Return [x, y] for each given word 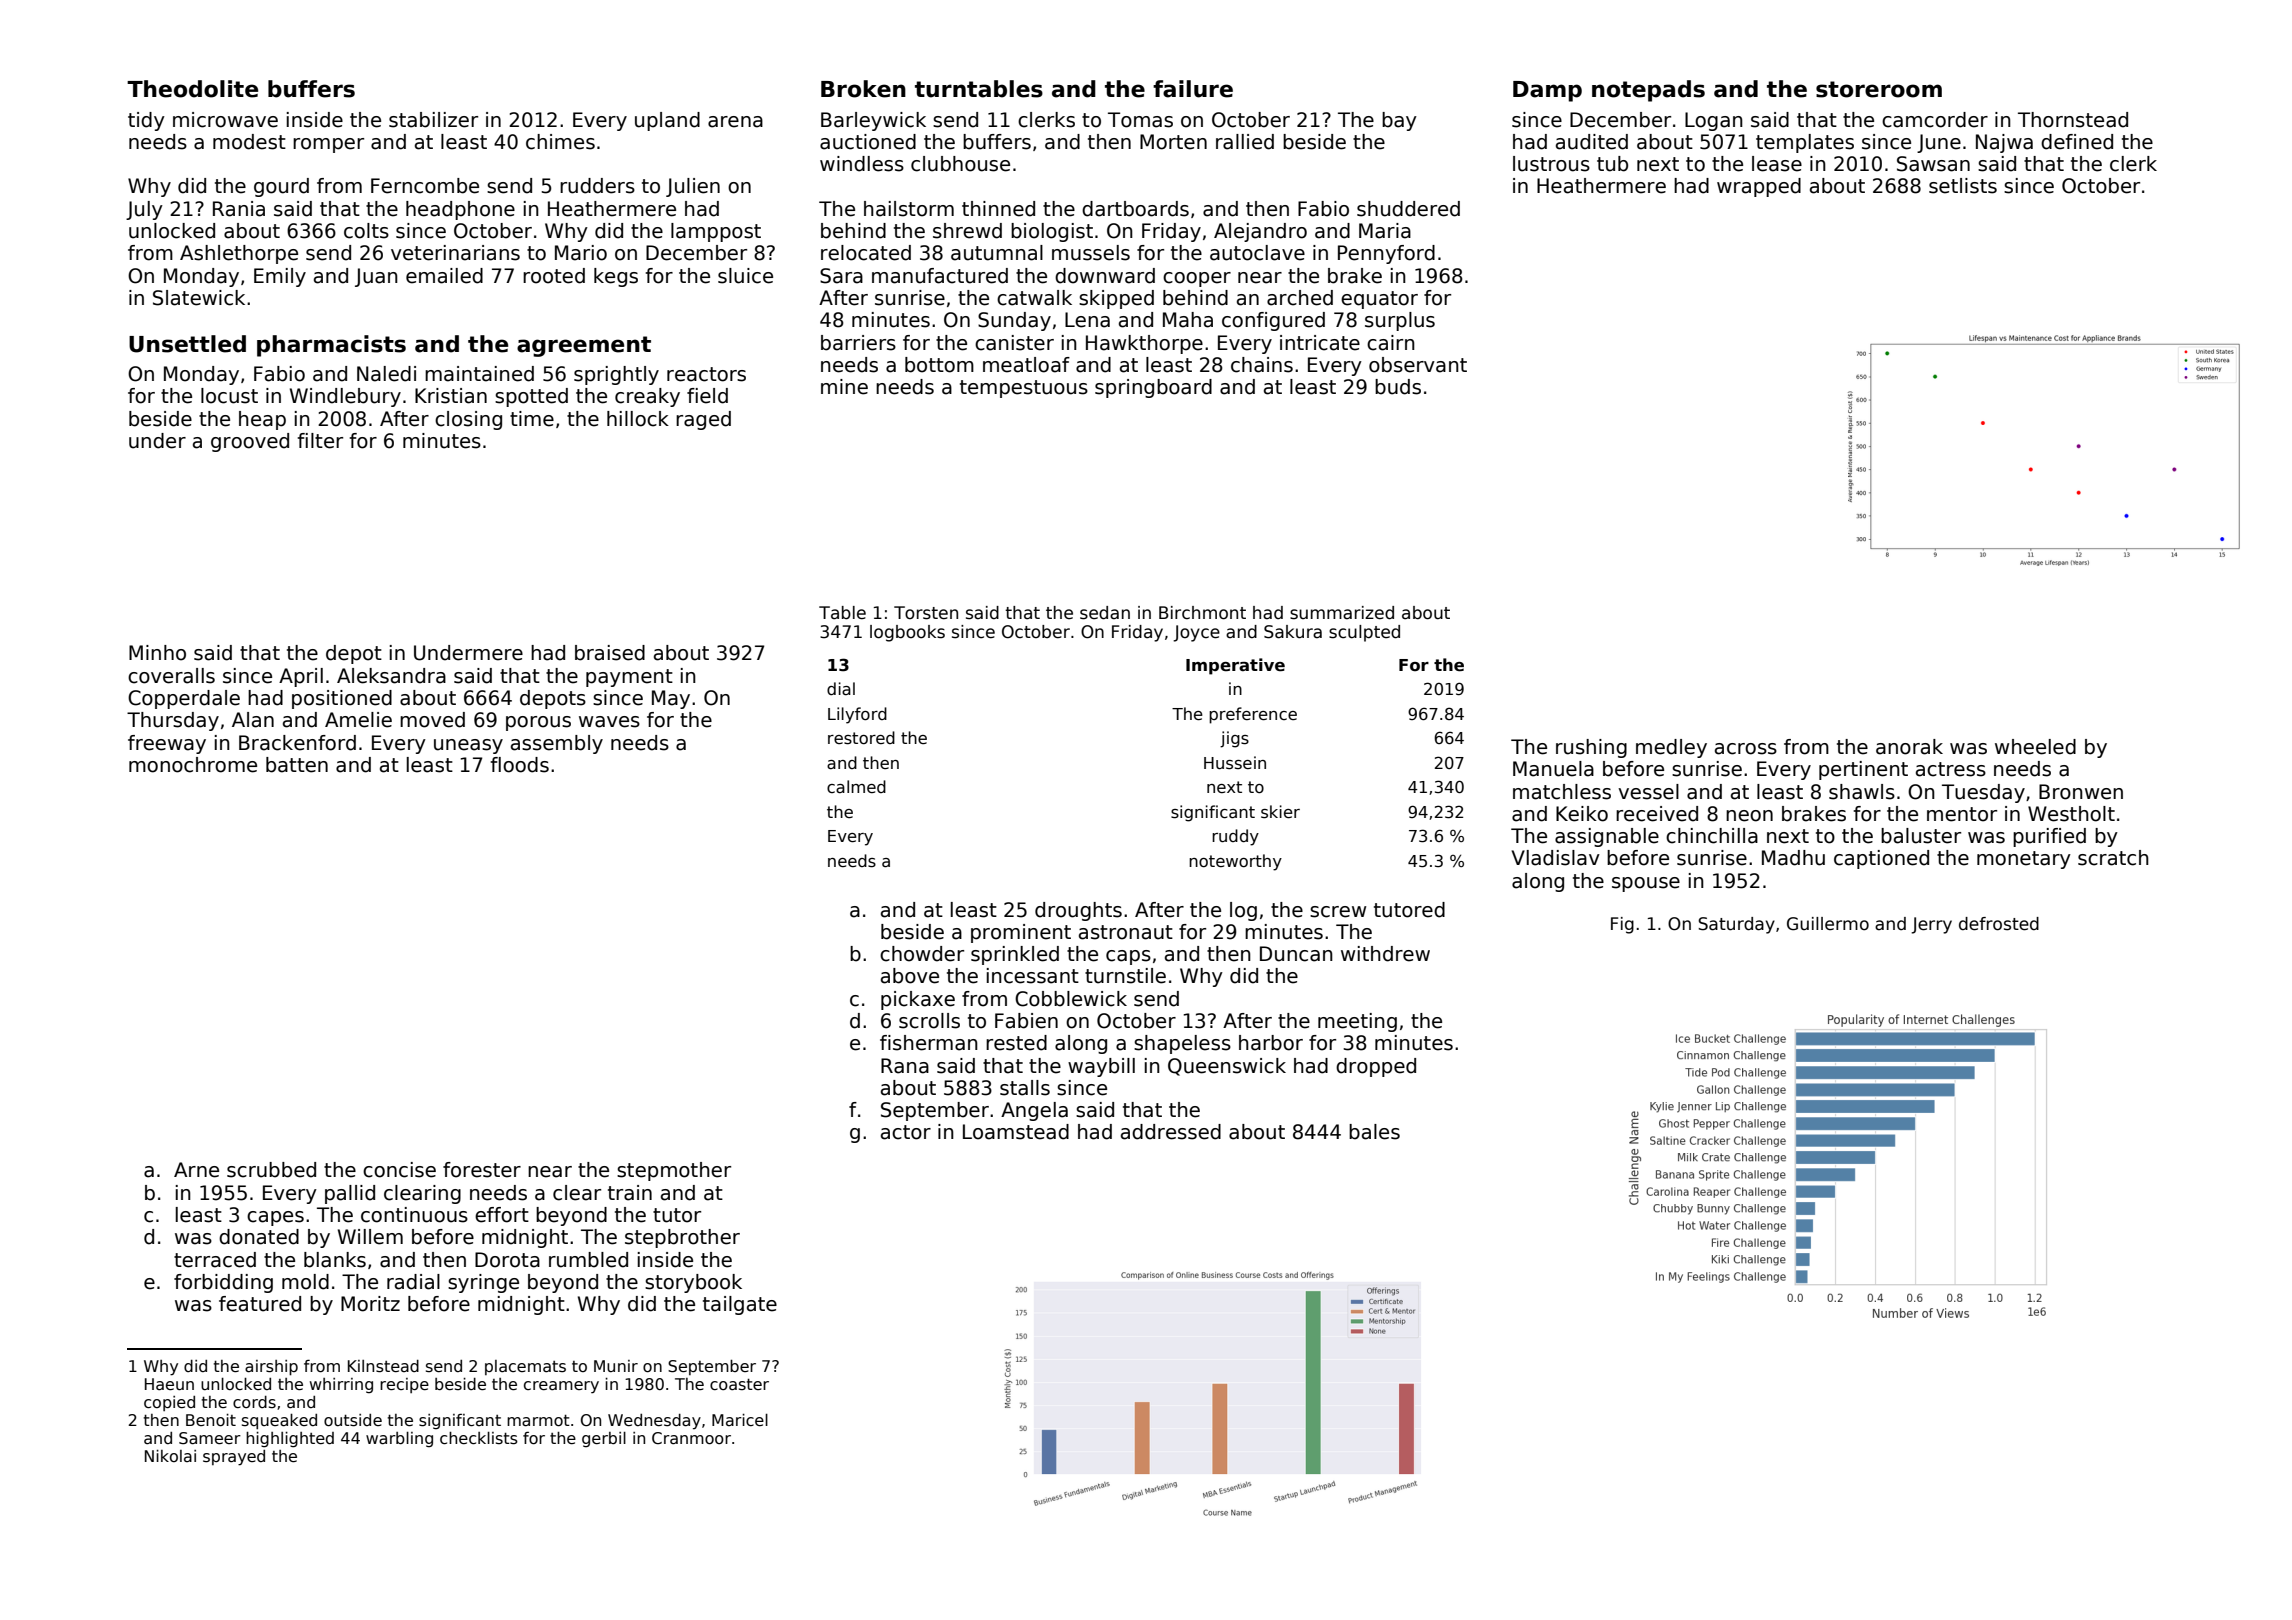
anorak [1909, 747]
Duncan [1296, 954]
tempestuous [1024, 389]
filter [320, 441]
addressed [1171, 1132]
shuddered [1408, 209]
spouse [1646, 884]
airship [271, 1368]
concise [399, 1170]
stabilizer [433, 120]
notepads [1648, 91]
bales [1374, 1132]
